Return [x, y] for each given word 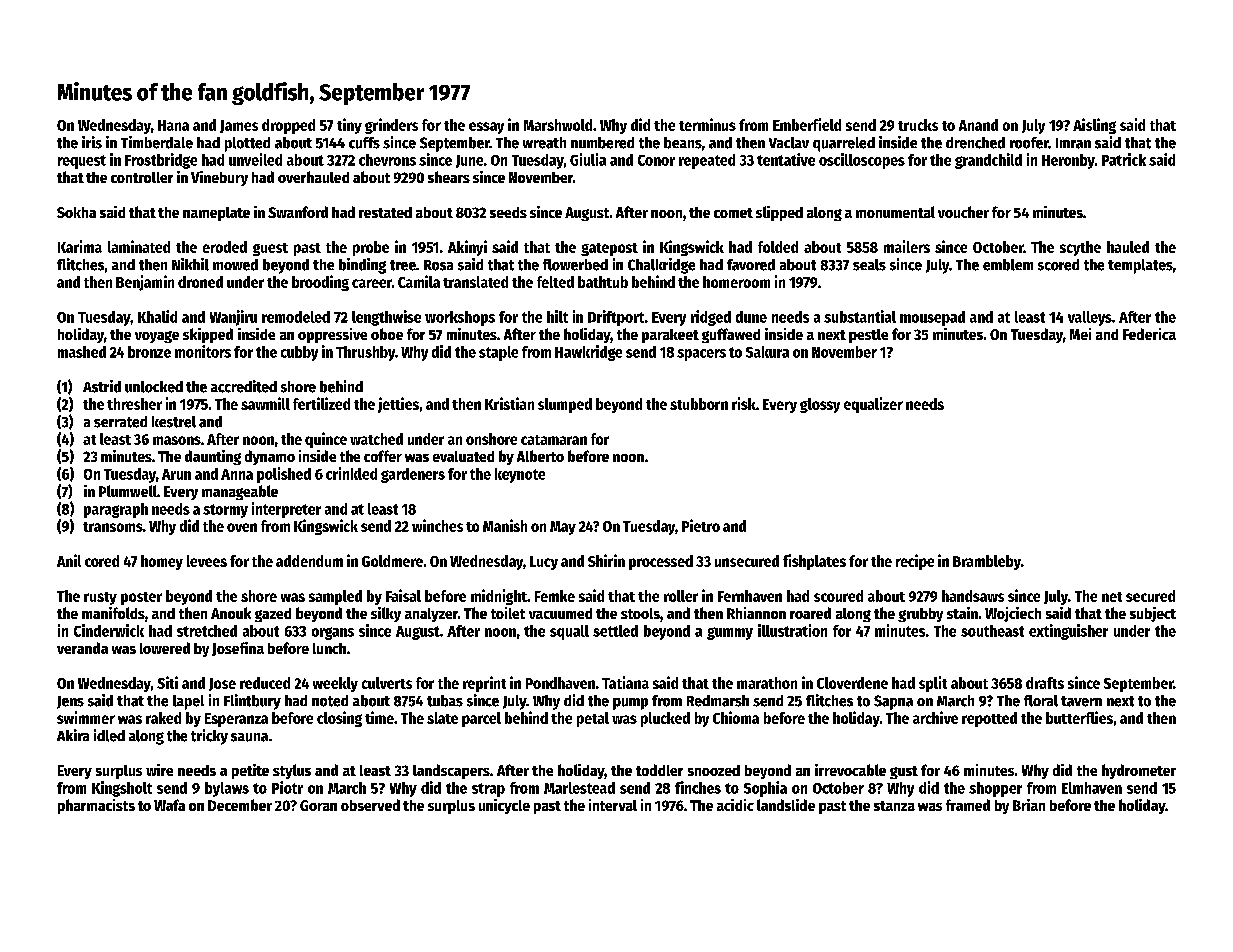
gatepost [609, 249]
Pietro [701, 525]
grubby [920, 615]
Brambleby [987, 562]
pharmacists [96, 806]
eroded [225, 247]
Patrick [1124, 159]
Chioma [736, 717]
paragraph [116, 510]
